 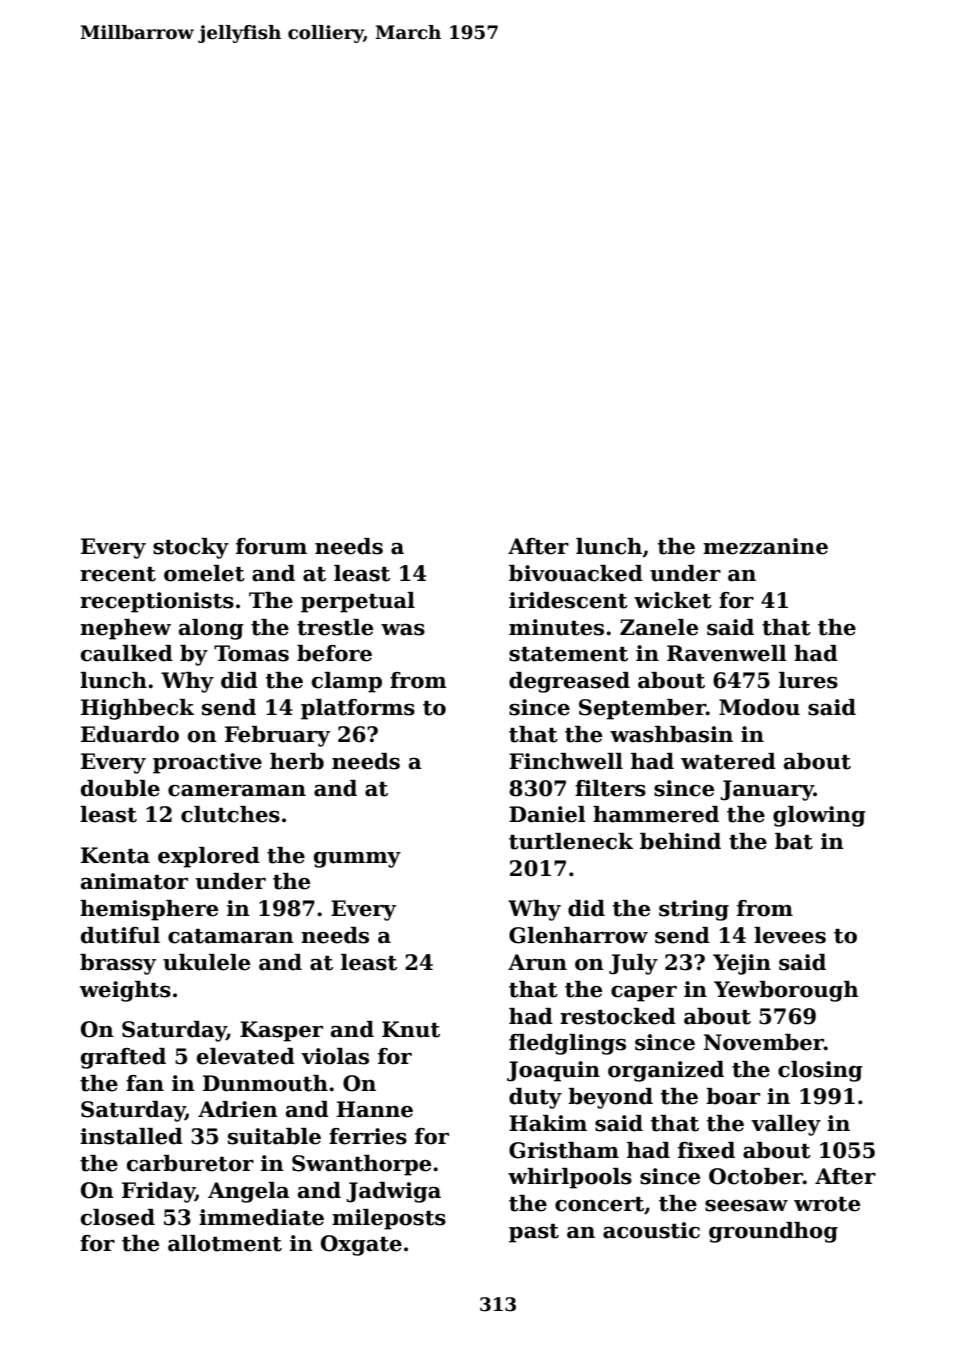 What do you see at coordinates (125, 991) in the screenshot?
I see `weights` at bounding box center [125, 991].
